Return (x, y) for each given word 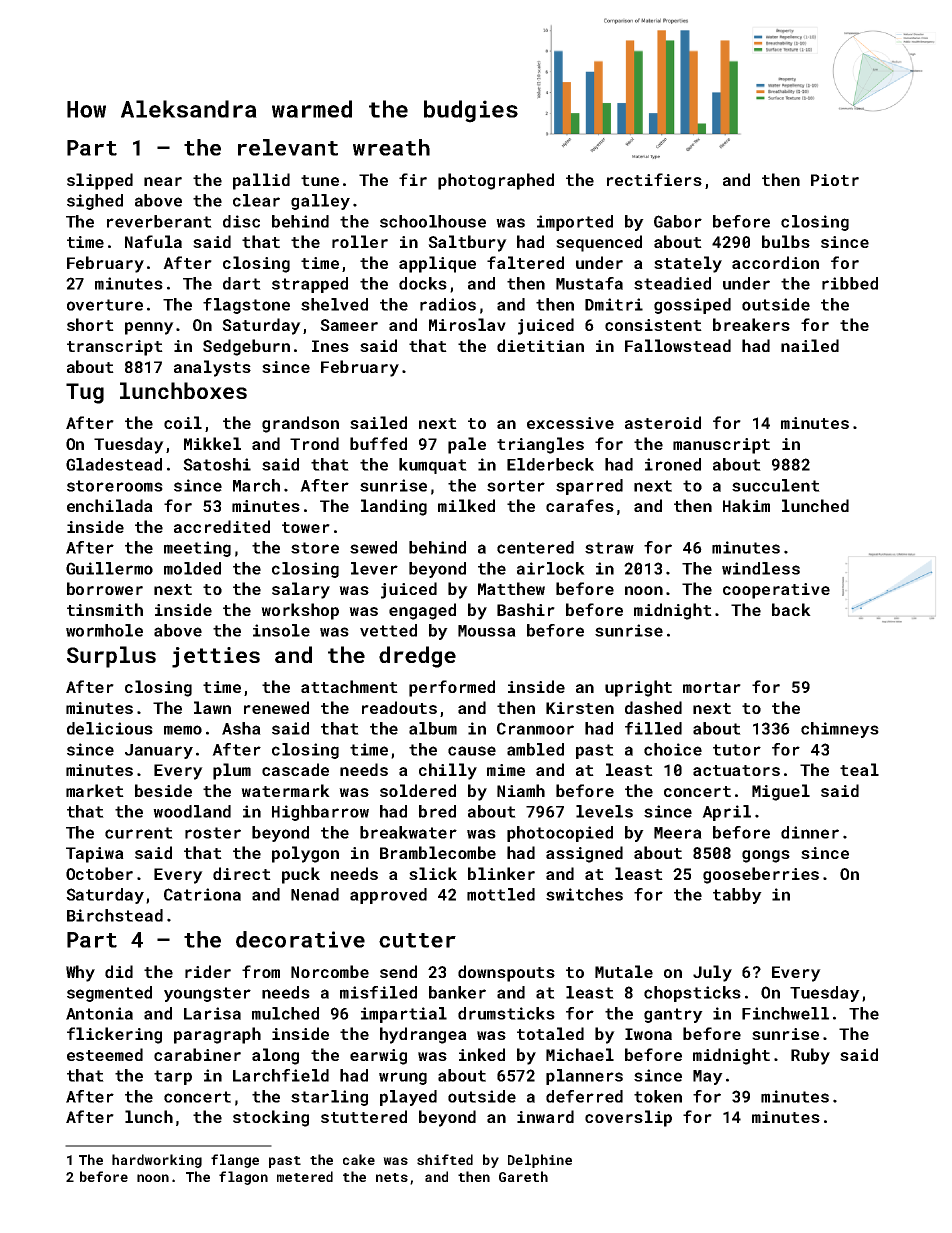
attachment (349, 686)
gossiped (692, 306)
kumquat (433, 466)
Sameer (349, 325)
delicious (110, 728)
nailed (810, 345)
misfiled (378, 992)
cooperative (776, 591)
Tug (85, 393)
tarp (173, 1077)
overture (105, 305)
